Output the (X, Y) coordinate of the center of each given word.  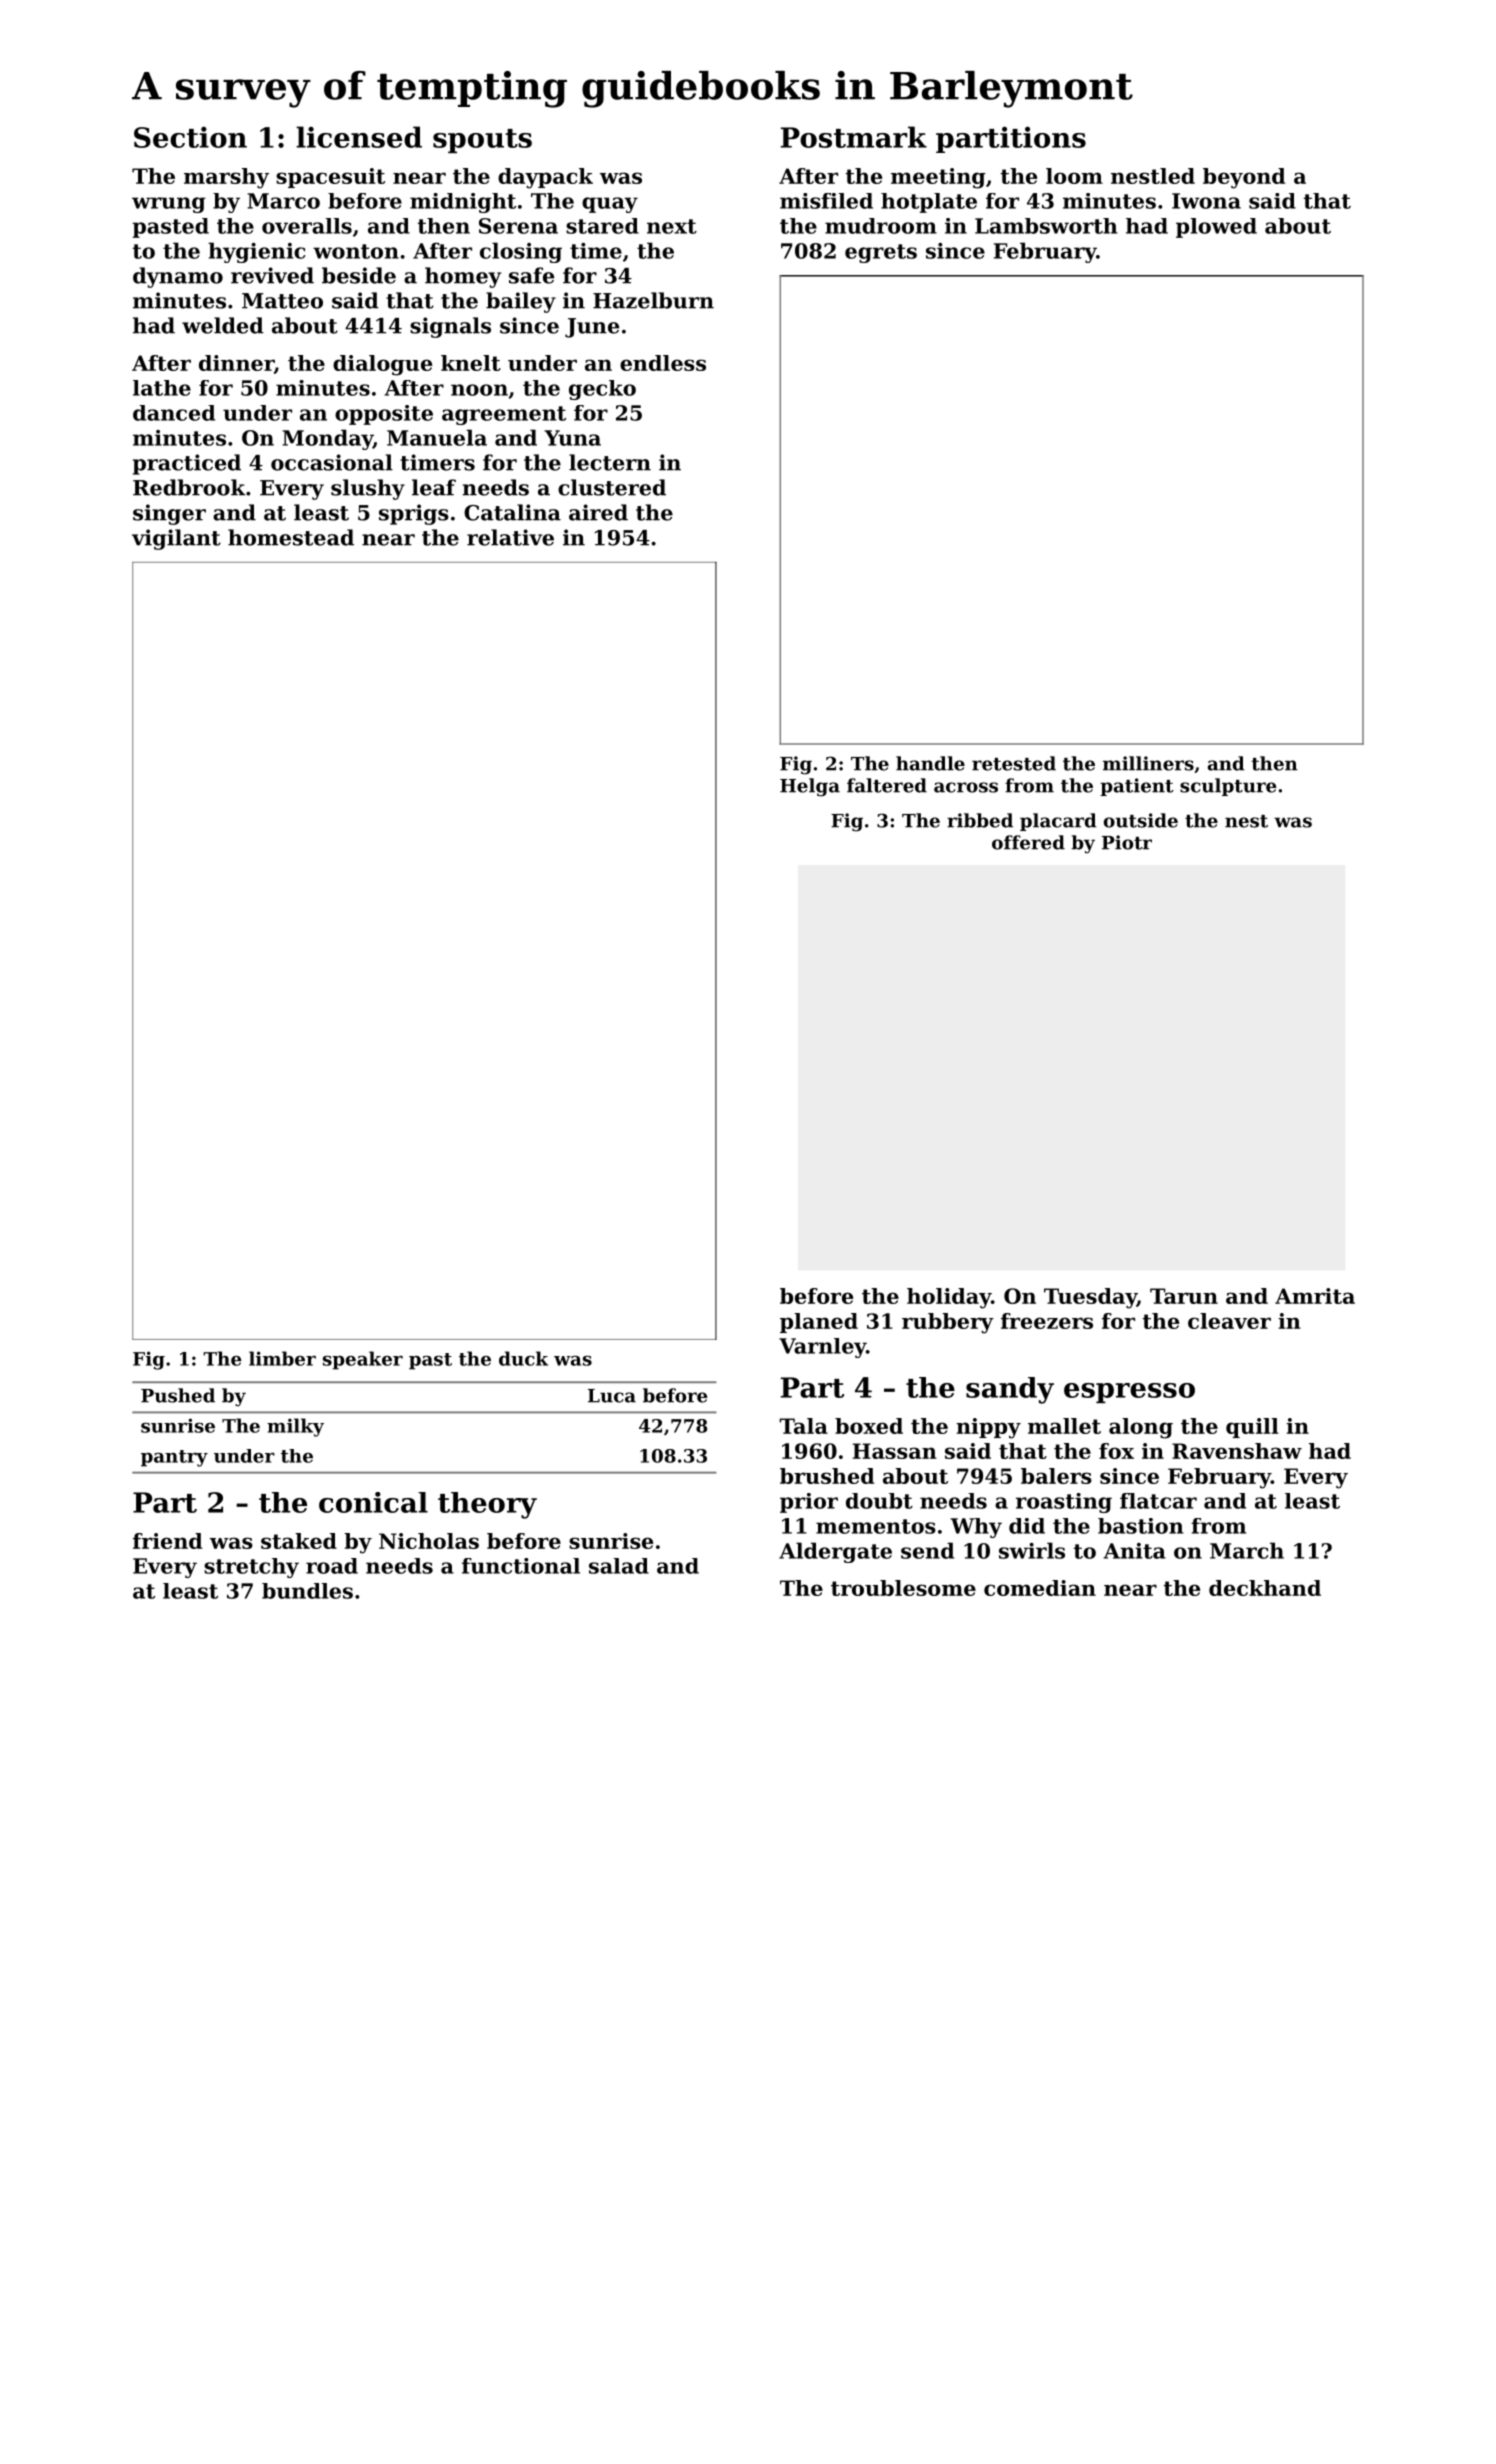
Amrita (1315, 1296)
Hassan (895, 1451)
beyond (1244, 178)
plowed (1216, 228)
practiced (187, 464)
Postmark (854, 137)
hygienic (257, 252)
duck (523, 1358)
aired (598, 512)
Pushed (178, 1395)
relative (510, 537)
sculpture (1228, 787)
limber (282, 1358)
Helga (810, 787)
